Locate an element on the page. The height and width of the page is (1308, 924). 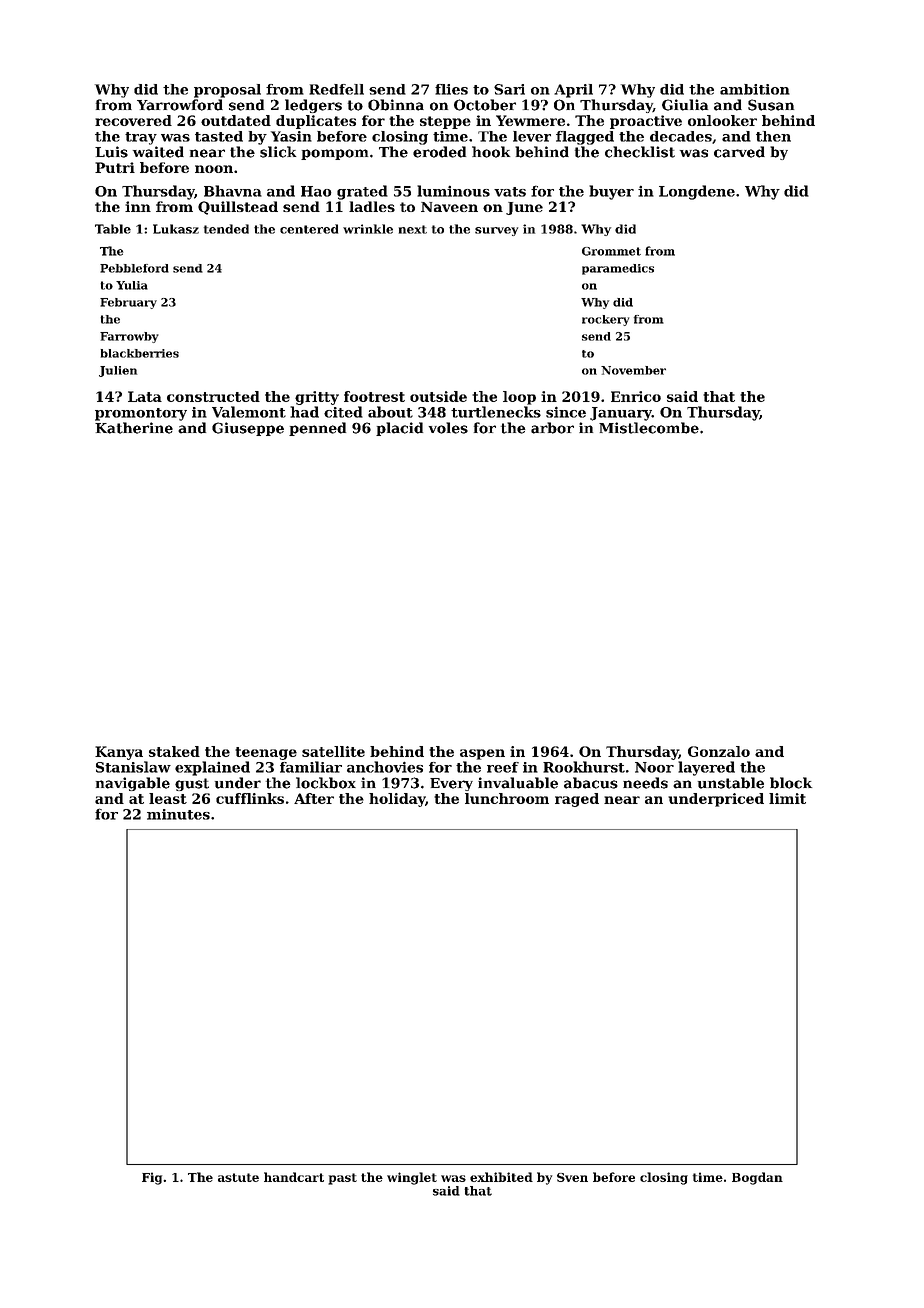
Yarrowford is located at coordinates (180, 105).
